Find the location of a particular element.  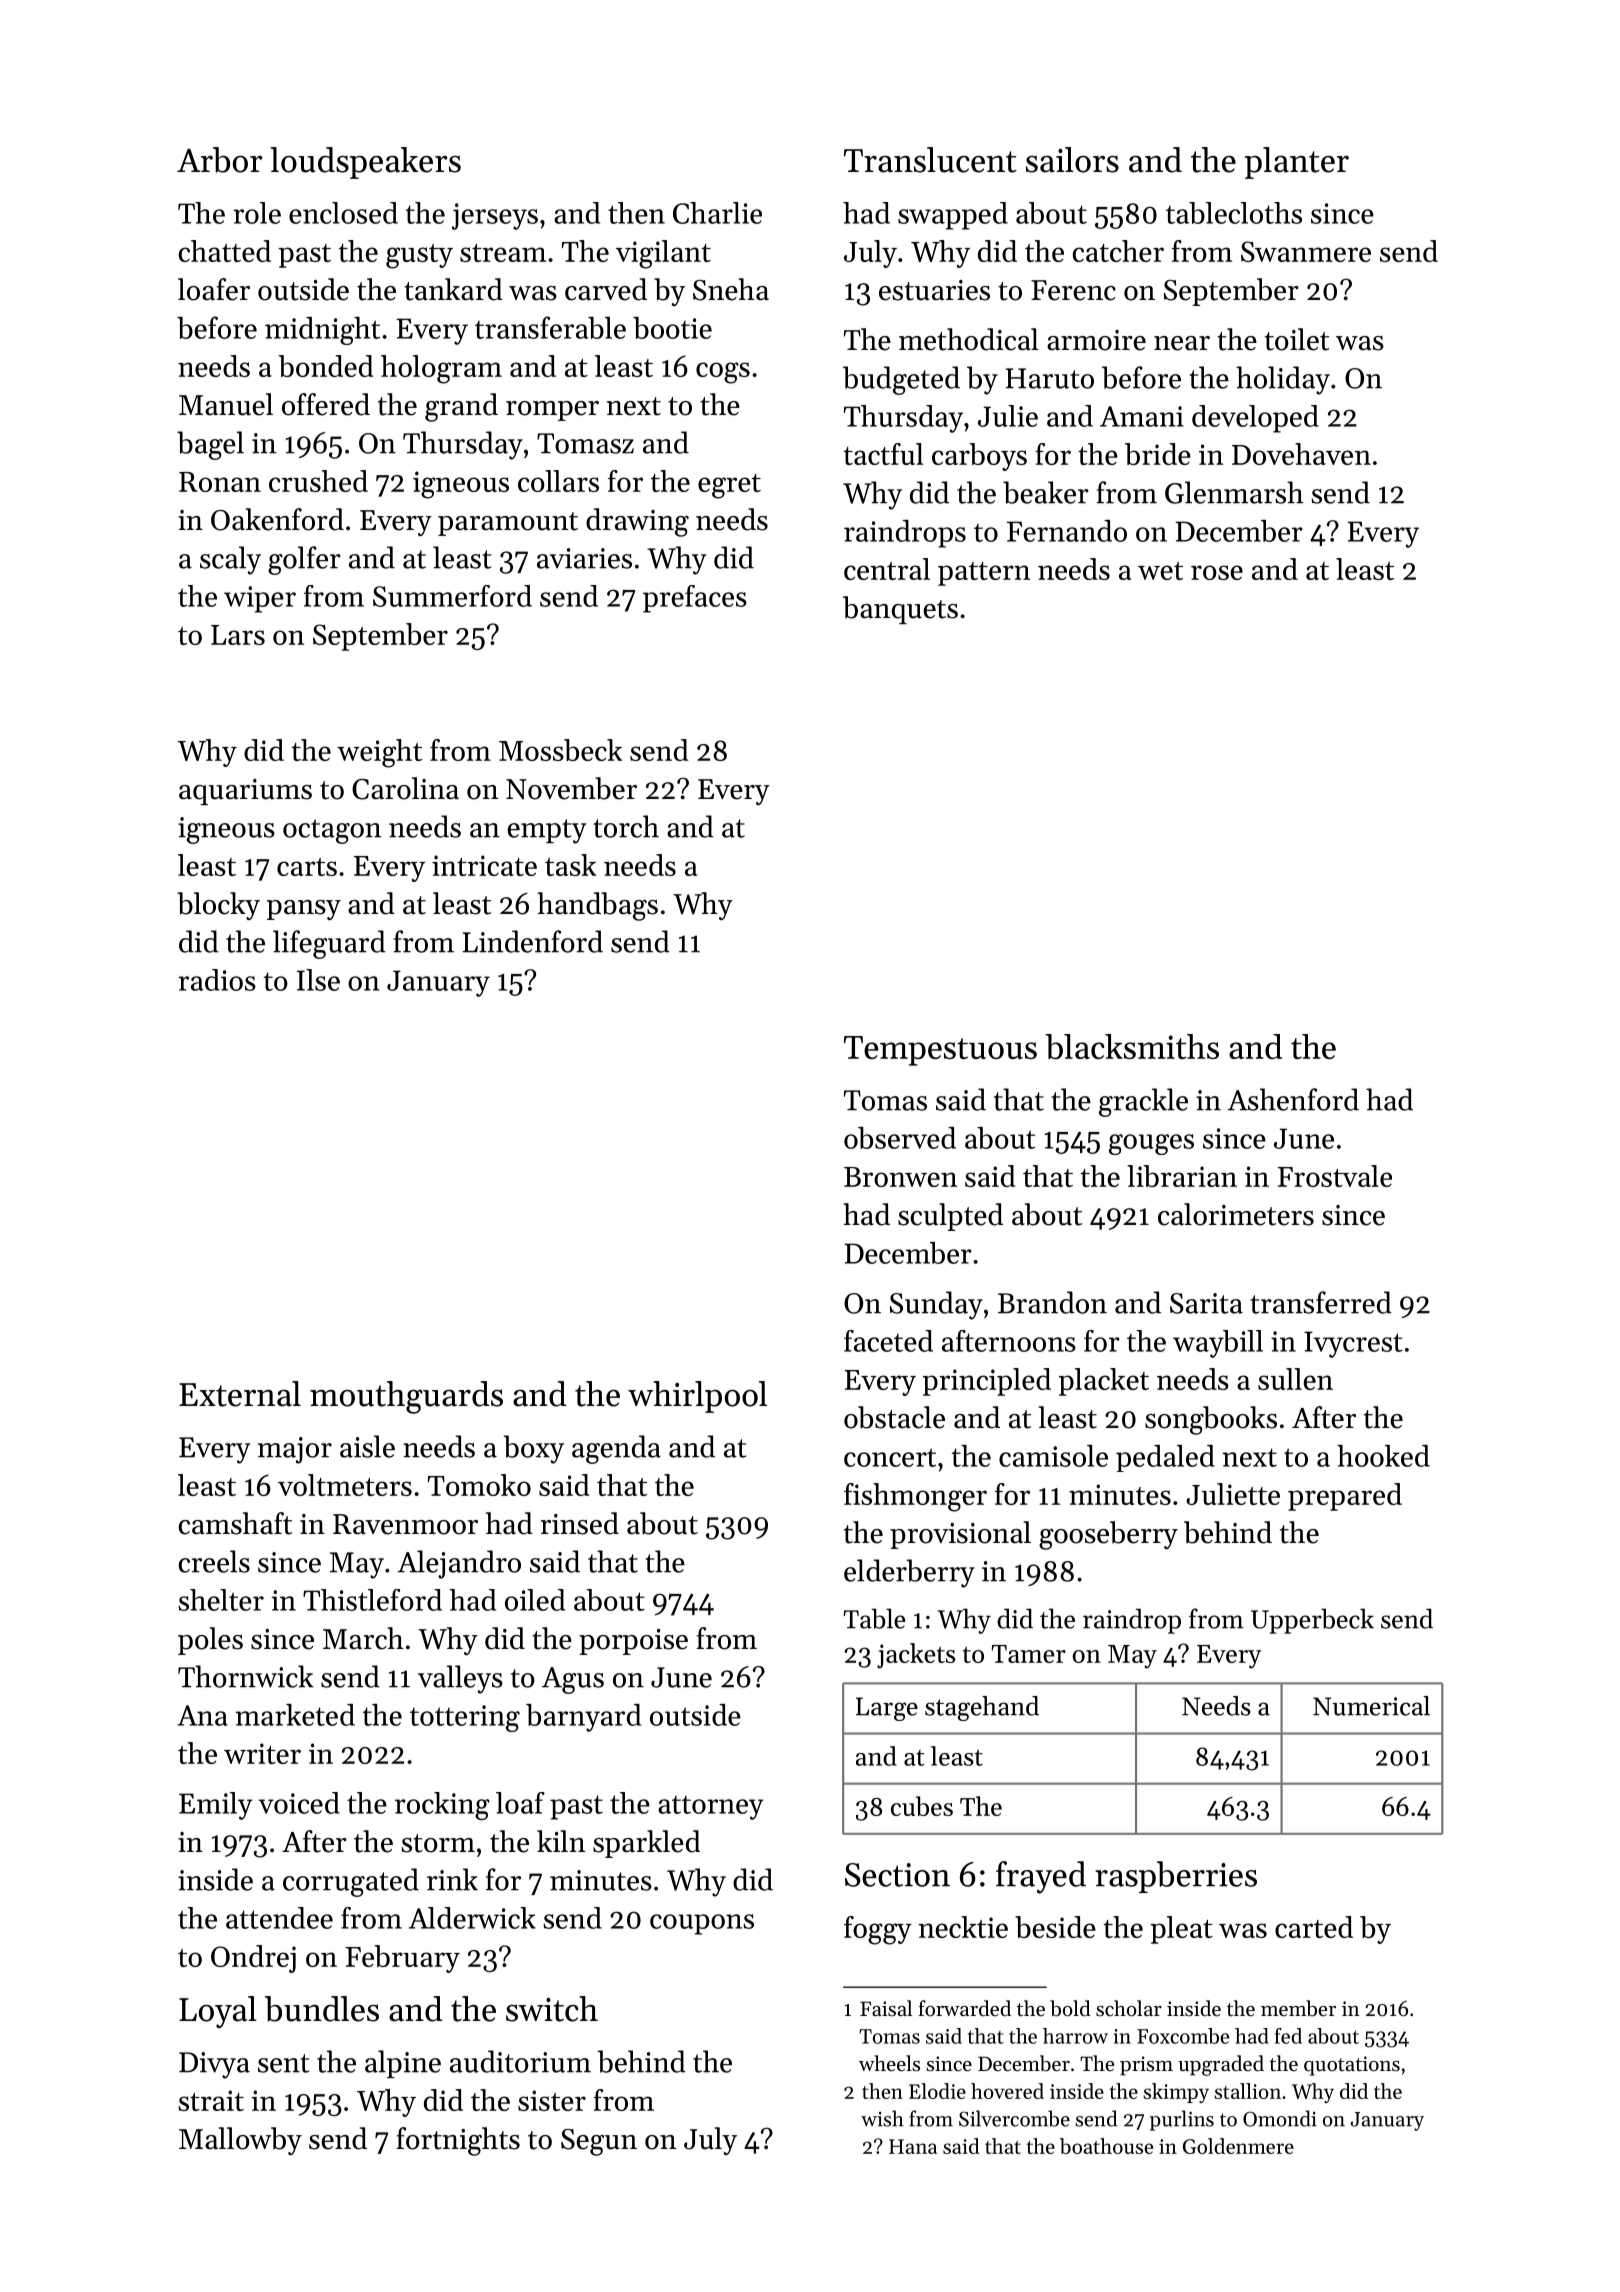

rocking is located at coordinates (442, 1806).
